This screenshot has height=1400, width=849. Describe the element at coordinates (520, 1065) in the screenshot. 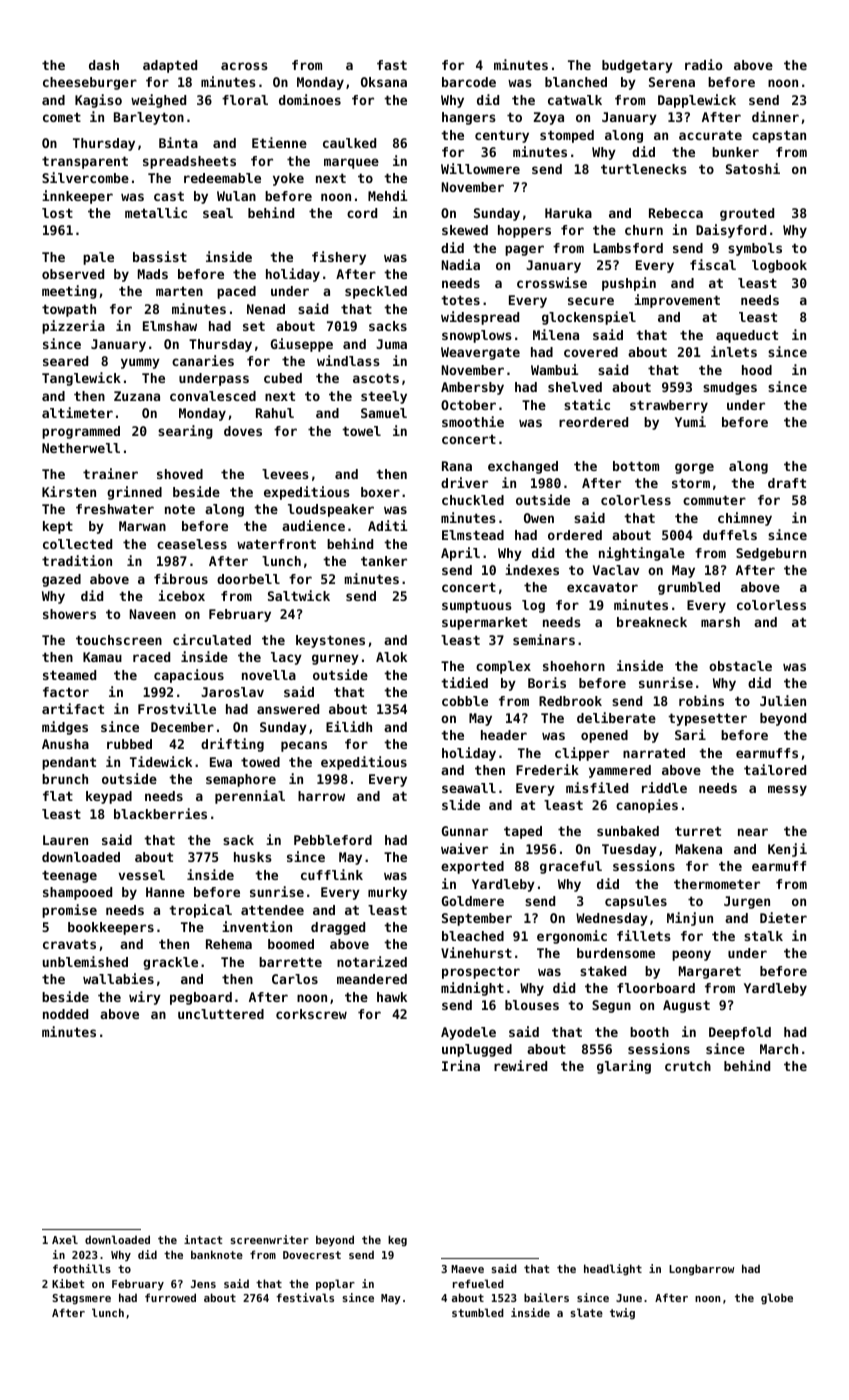

I see `rewired` at that location.
